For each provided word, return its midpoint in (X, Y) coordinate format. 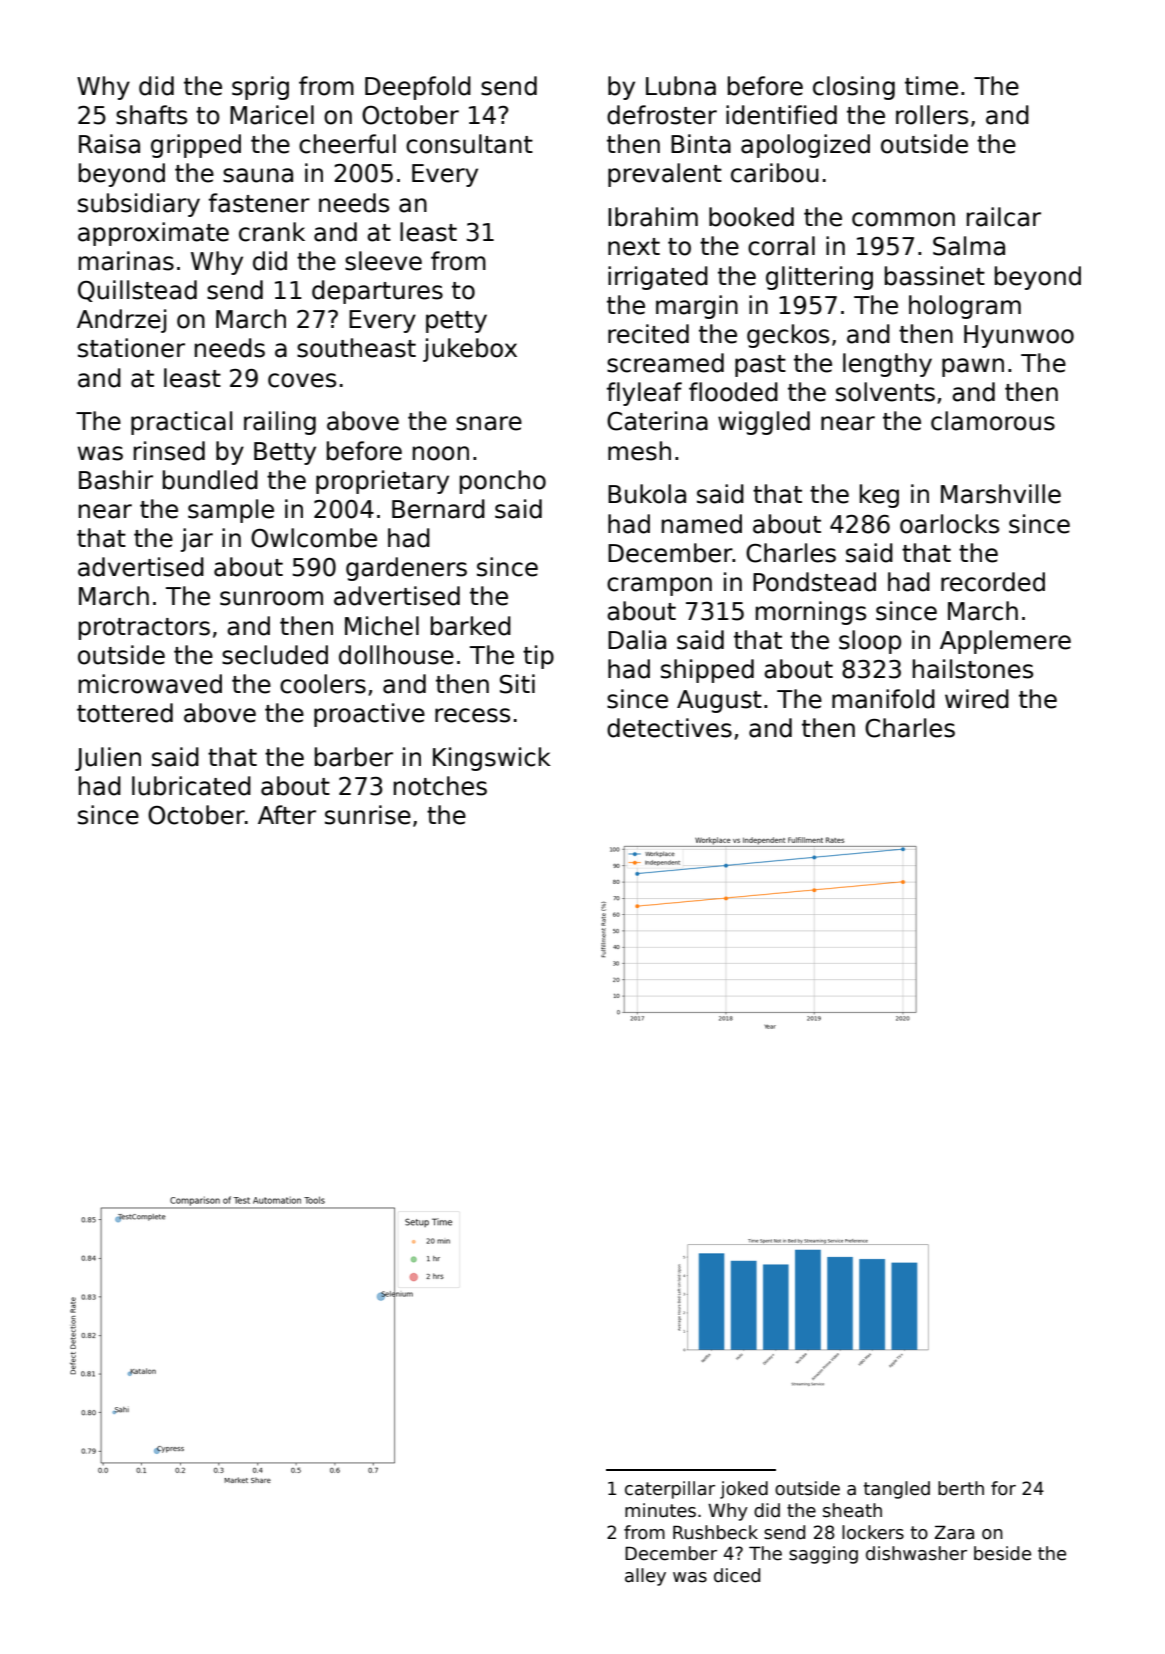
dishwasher (916, 1553)
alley (645, 1577)
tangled (897, 1490)
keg (879, 496)
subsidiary (139, 205)
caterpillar (670, 1490)
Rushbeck (715, 1532)
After (287, 815)
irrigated (658, 278)
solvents (885, 392)
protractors (144, 629)
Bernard (438, 509)
